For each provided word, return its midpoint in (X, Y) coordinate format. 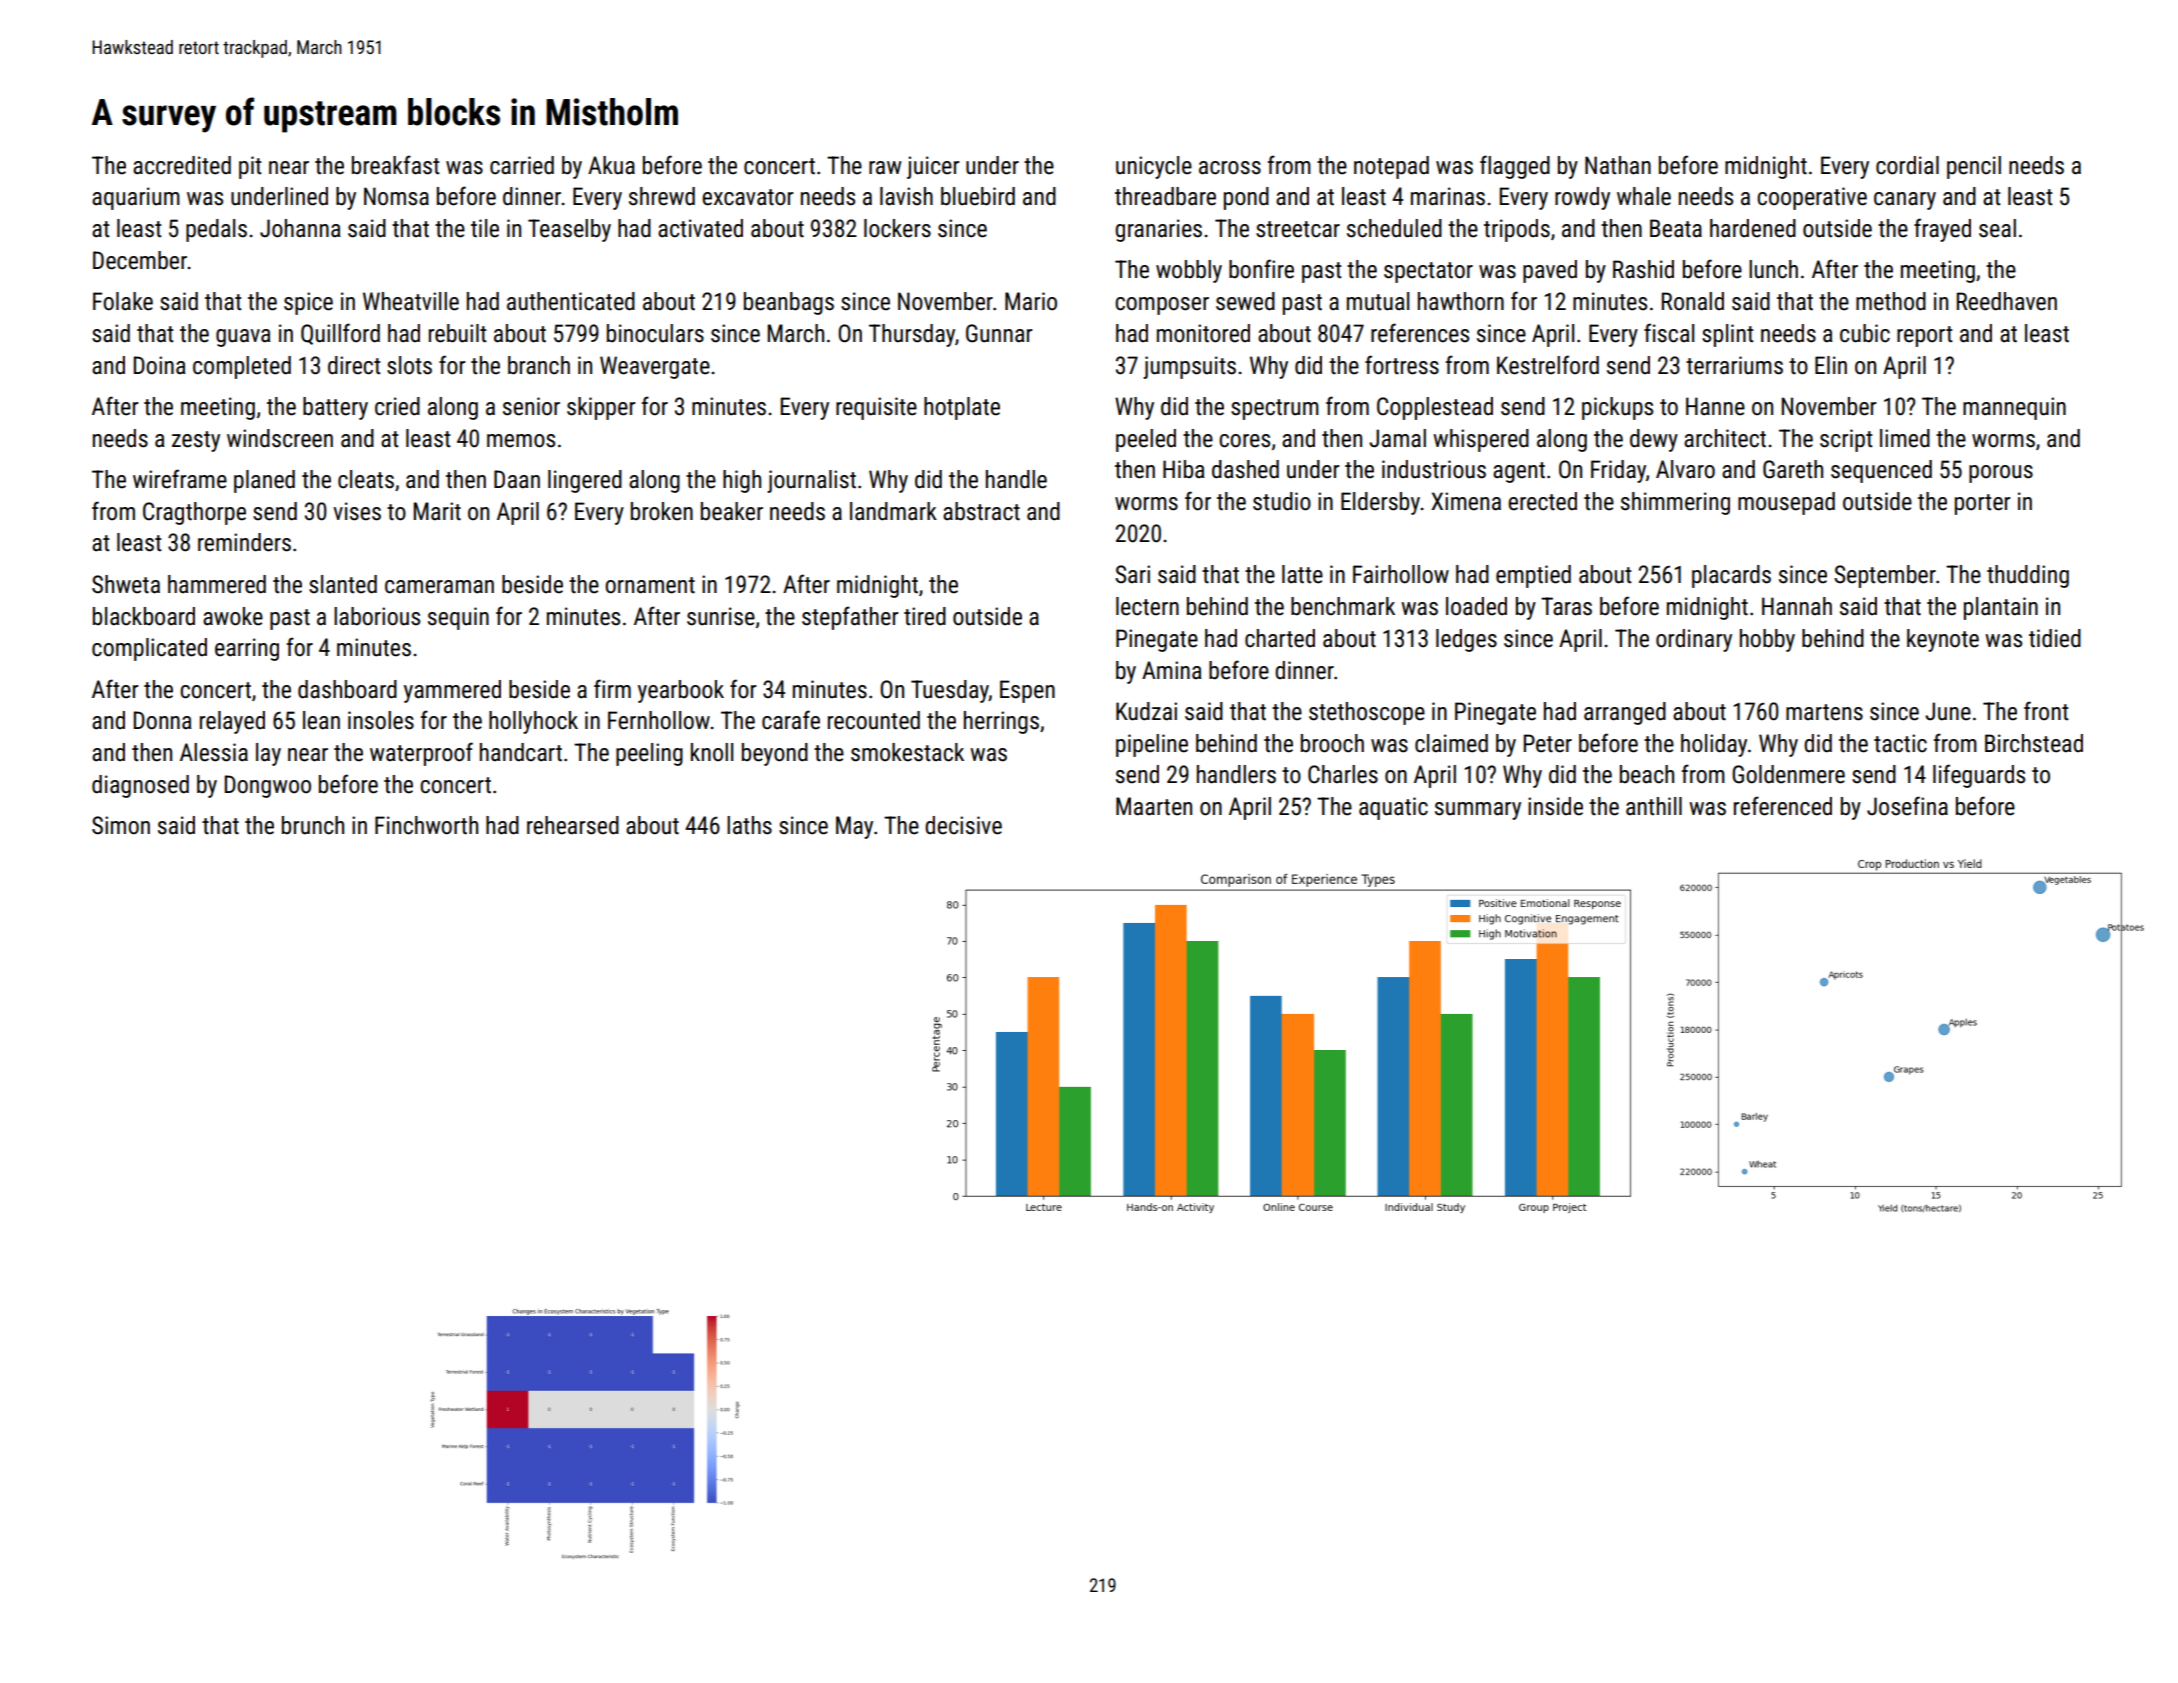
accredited (182, 165)
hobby (1767, 640)
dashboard (347, 689)
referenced (1783, 806)
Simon (121, 825)
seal (1997, 228)
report (1925, 336)
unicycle (1154, 167)
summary (1478, 811)
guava (243, 338)
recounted (874, 720)
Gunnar (999, 333)
